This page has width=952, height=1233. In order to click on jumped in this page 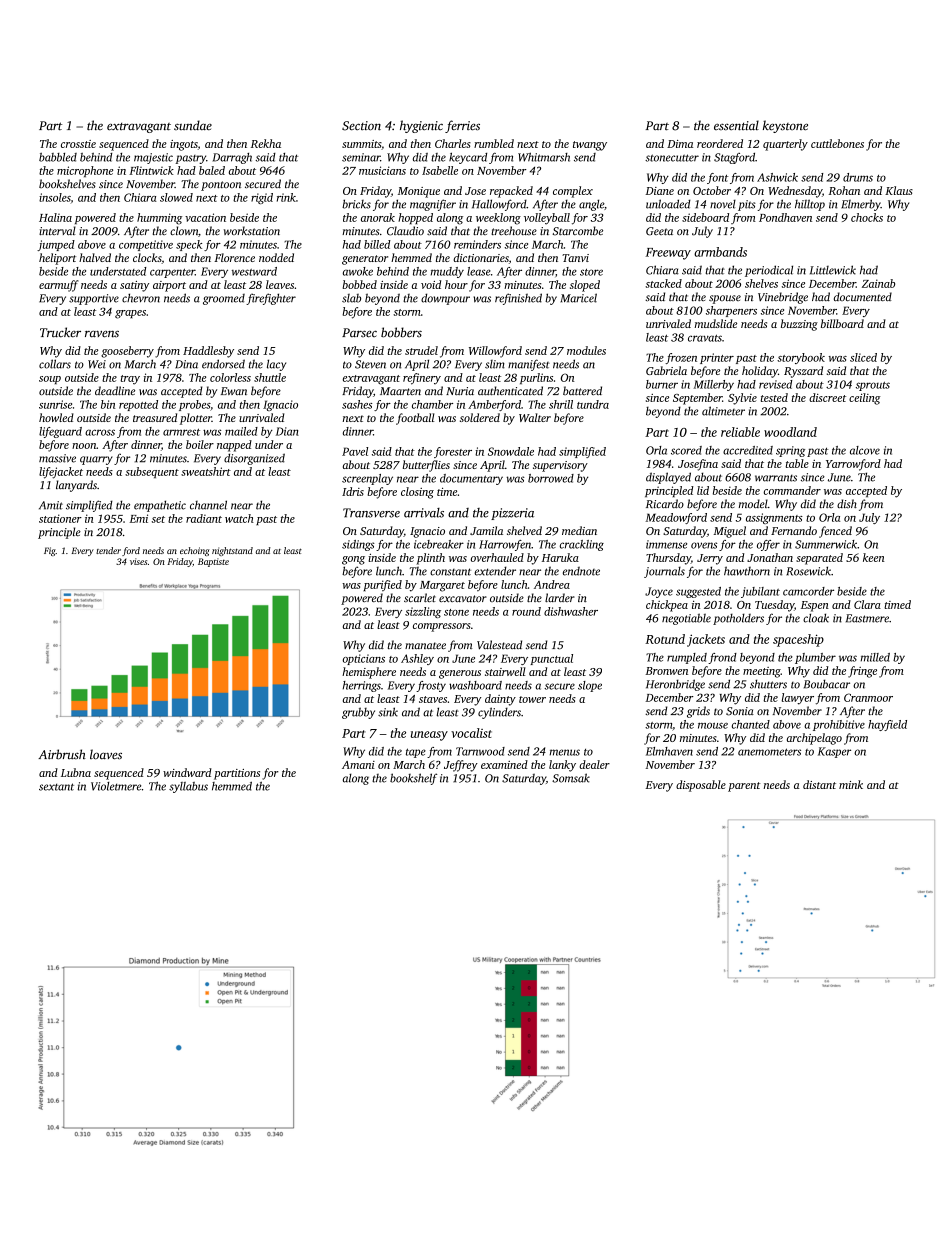, I will do `click(56, 245)`.
